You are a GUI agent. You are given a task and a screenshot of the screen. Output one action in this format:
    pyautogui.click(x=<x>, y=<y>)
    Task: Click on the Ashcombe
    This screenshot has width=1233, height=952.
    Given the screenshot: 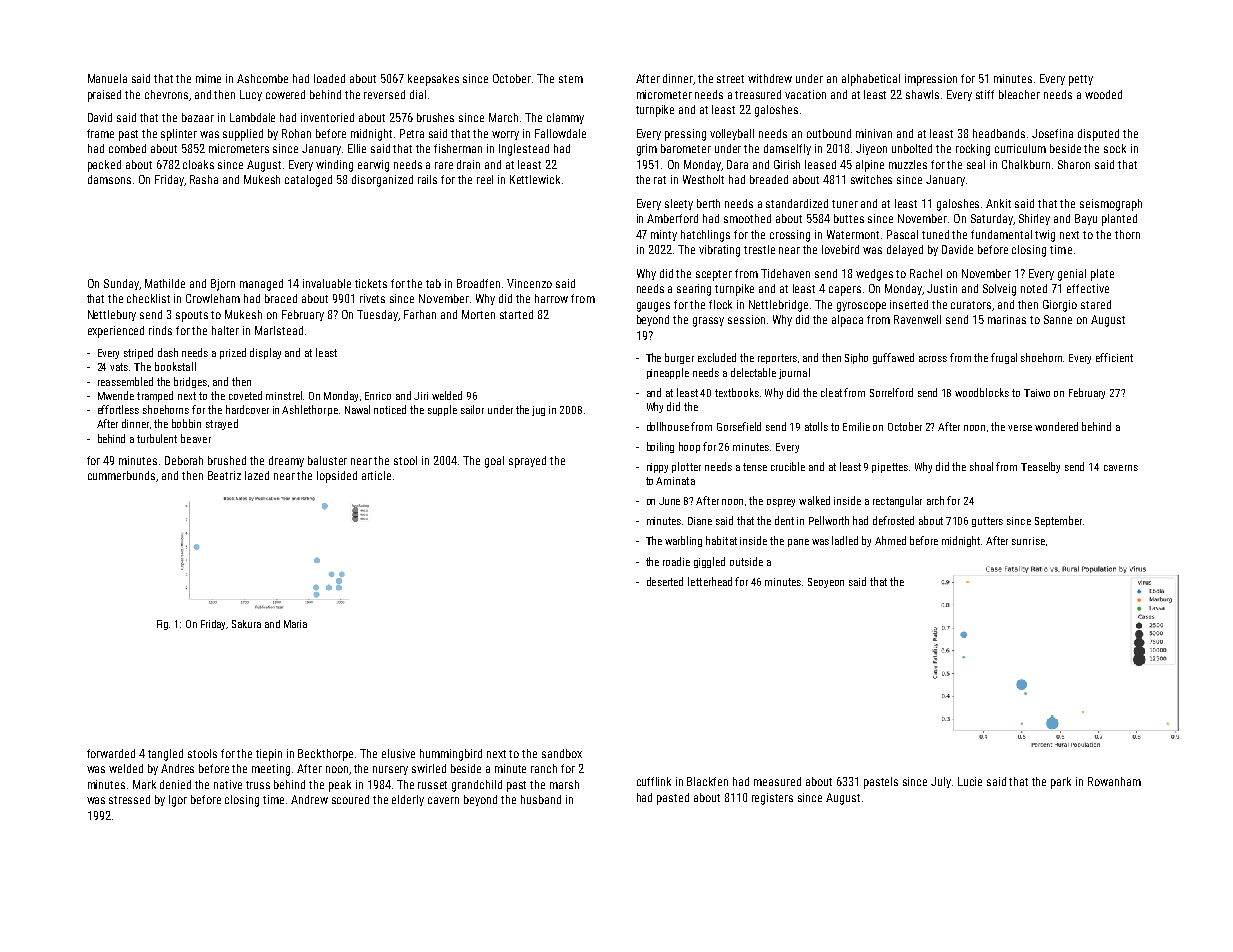 What is the action you would take?
    pyautogui.click(x=262, y=78)
